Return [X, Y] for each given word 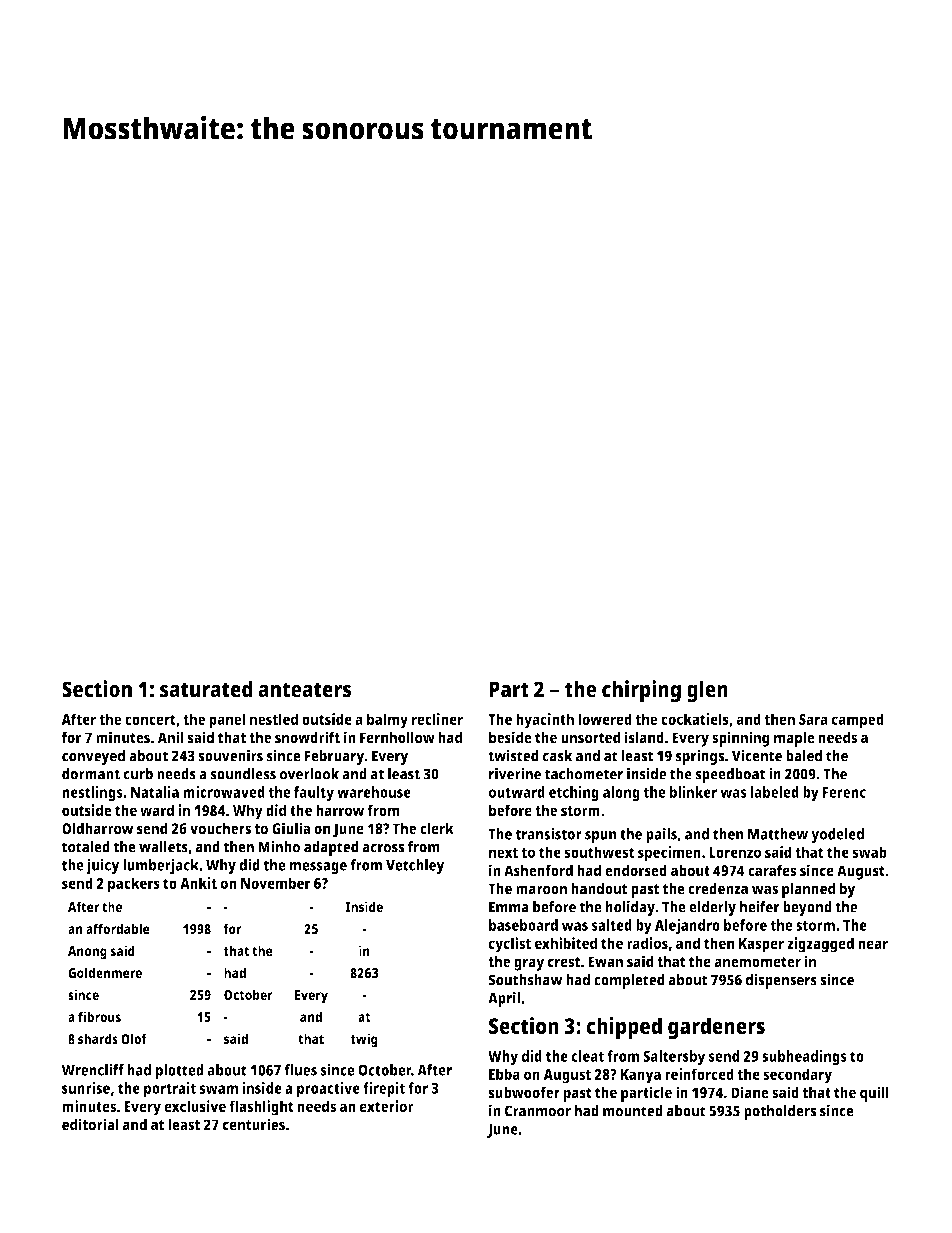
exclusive [195, 1106]
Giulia [291, 828]
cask [558, 756]
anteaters [304, 690]
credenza [718, 888]
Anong [87, 953]
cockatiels [695, 719]
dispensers [781, 981]
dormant [91, 774]
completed [629, 981]
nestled [274, 719]
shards [98, 1038]
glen [707, 691]
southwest [599, 852]
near [873, 944]
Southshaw [525, 980]
